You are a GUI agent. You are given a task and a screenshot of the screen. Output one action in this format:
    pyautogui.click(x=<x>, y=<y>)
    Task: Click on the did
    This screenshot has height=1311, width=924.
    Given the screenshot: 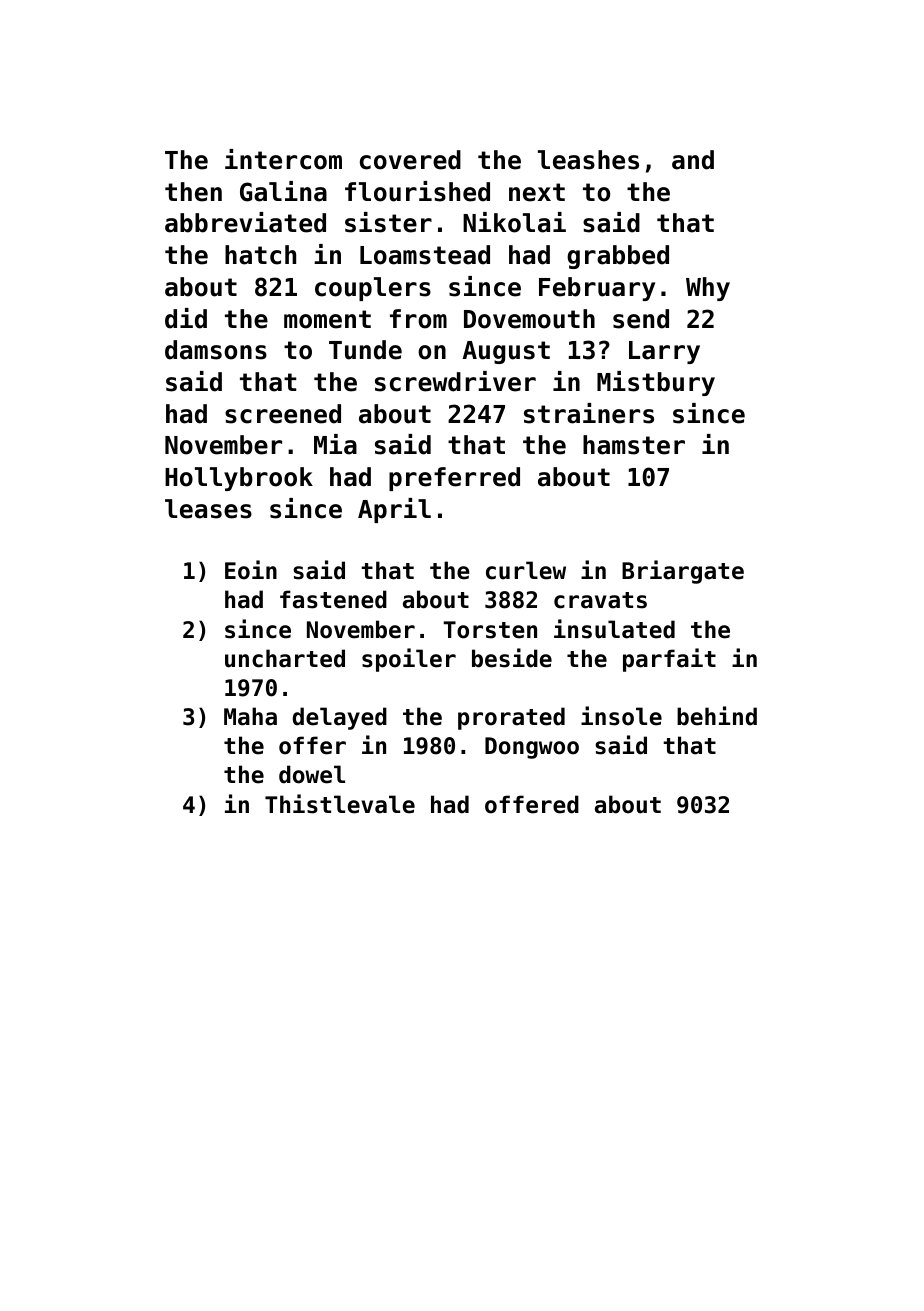 What is the action you would take?
    pyautogui.click(x=186, y=318)
